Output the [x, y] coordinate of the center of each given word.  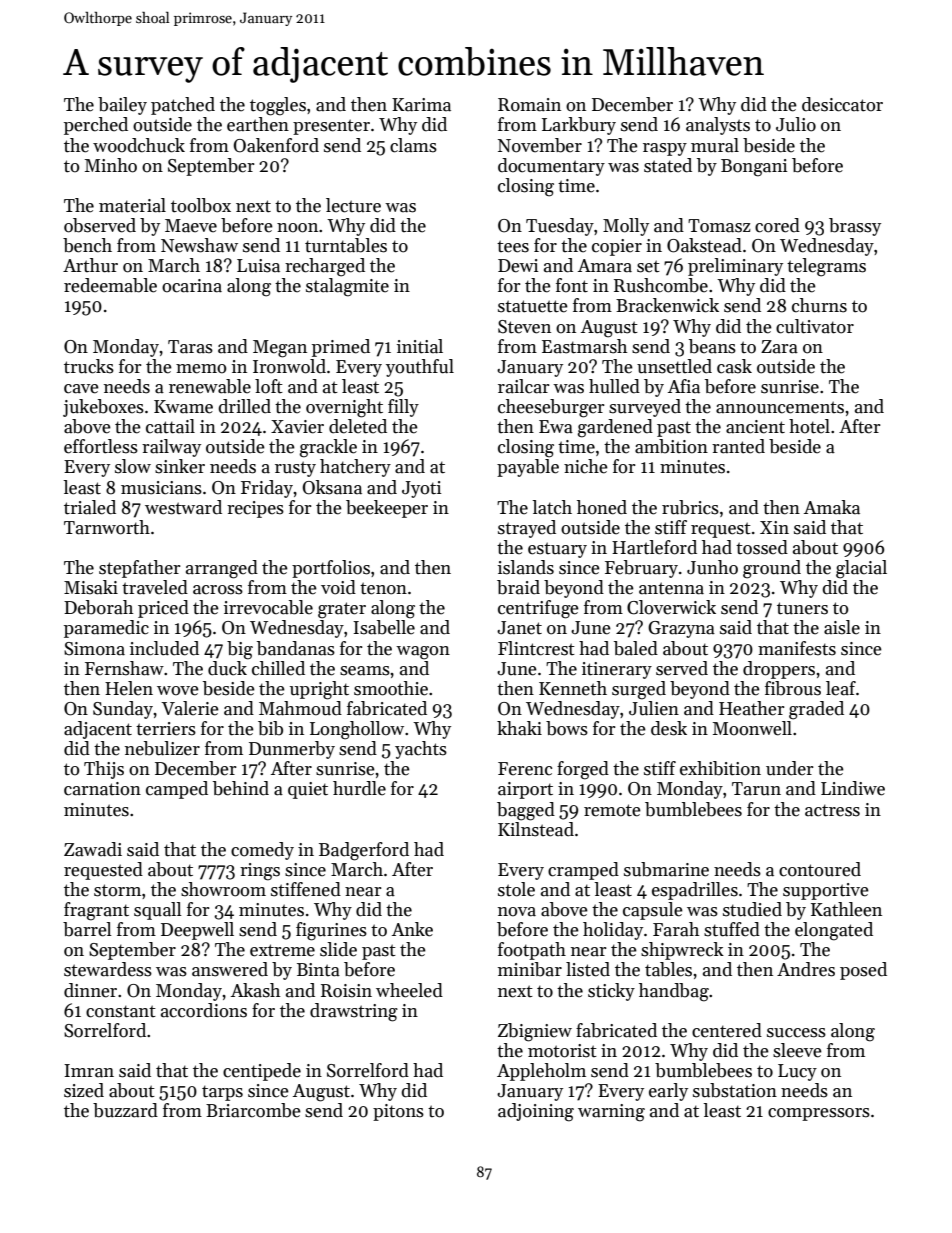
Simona [94, 649]
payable [528, 468]
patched [183, 106]
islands [526, 567]
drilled [244, 406]
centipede [262, 1072]
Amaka [832, 507]
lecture [353, 205]
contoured [820, 869]
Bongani [754, 168]
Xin [774, 527]
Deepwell [197, 931]
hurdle [359, 788]
